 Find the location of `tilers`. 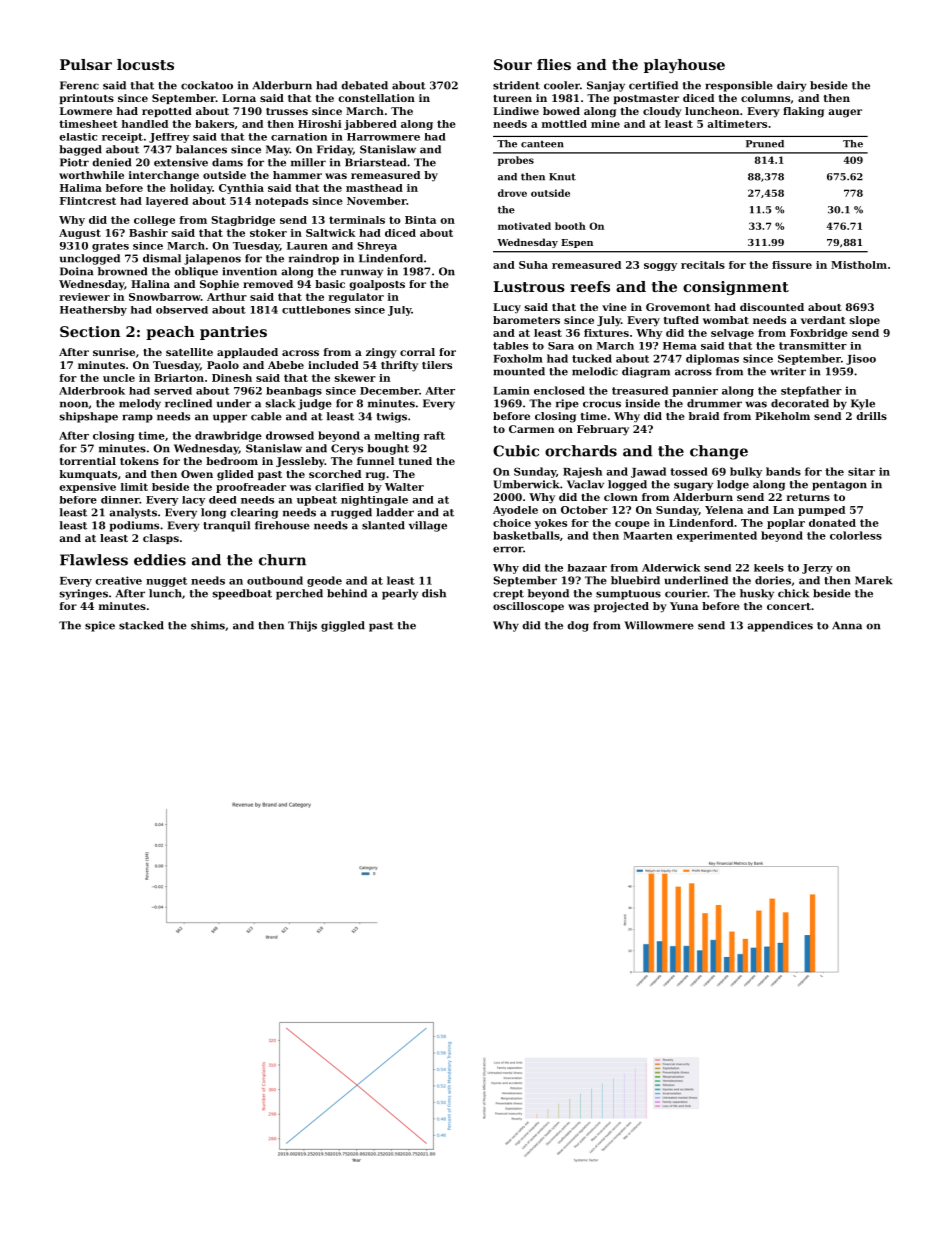

tilers is located at coordinates (437, 365).
